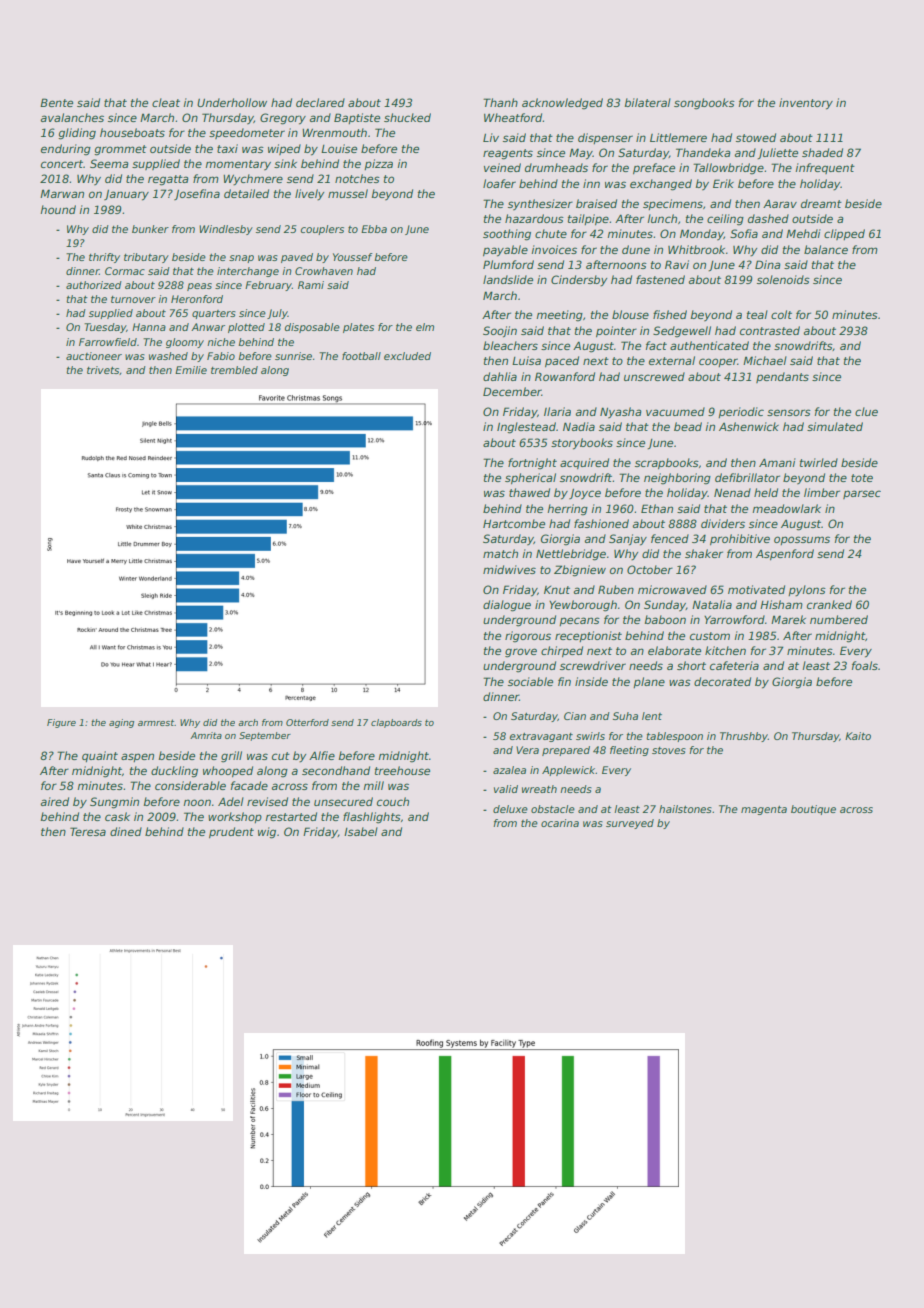 The image size is (924, 1308). I want to click on Bente, so click(56, 102).
